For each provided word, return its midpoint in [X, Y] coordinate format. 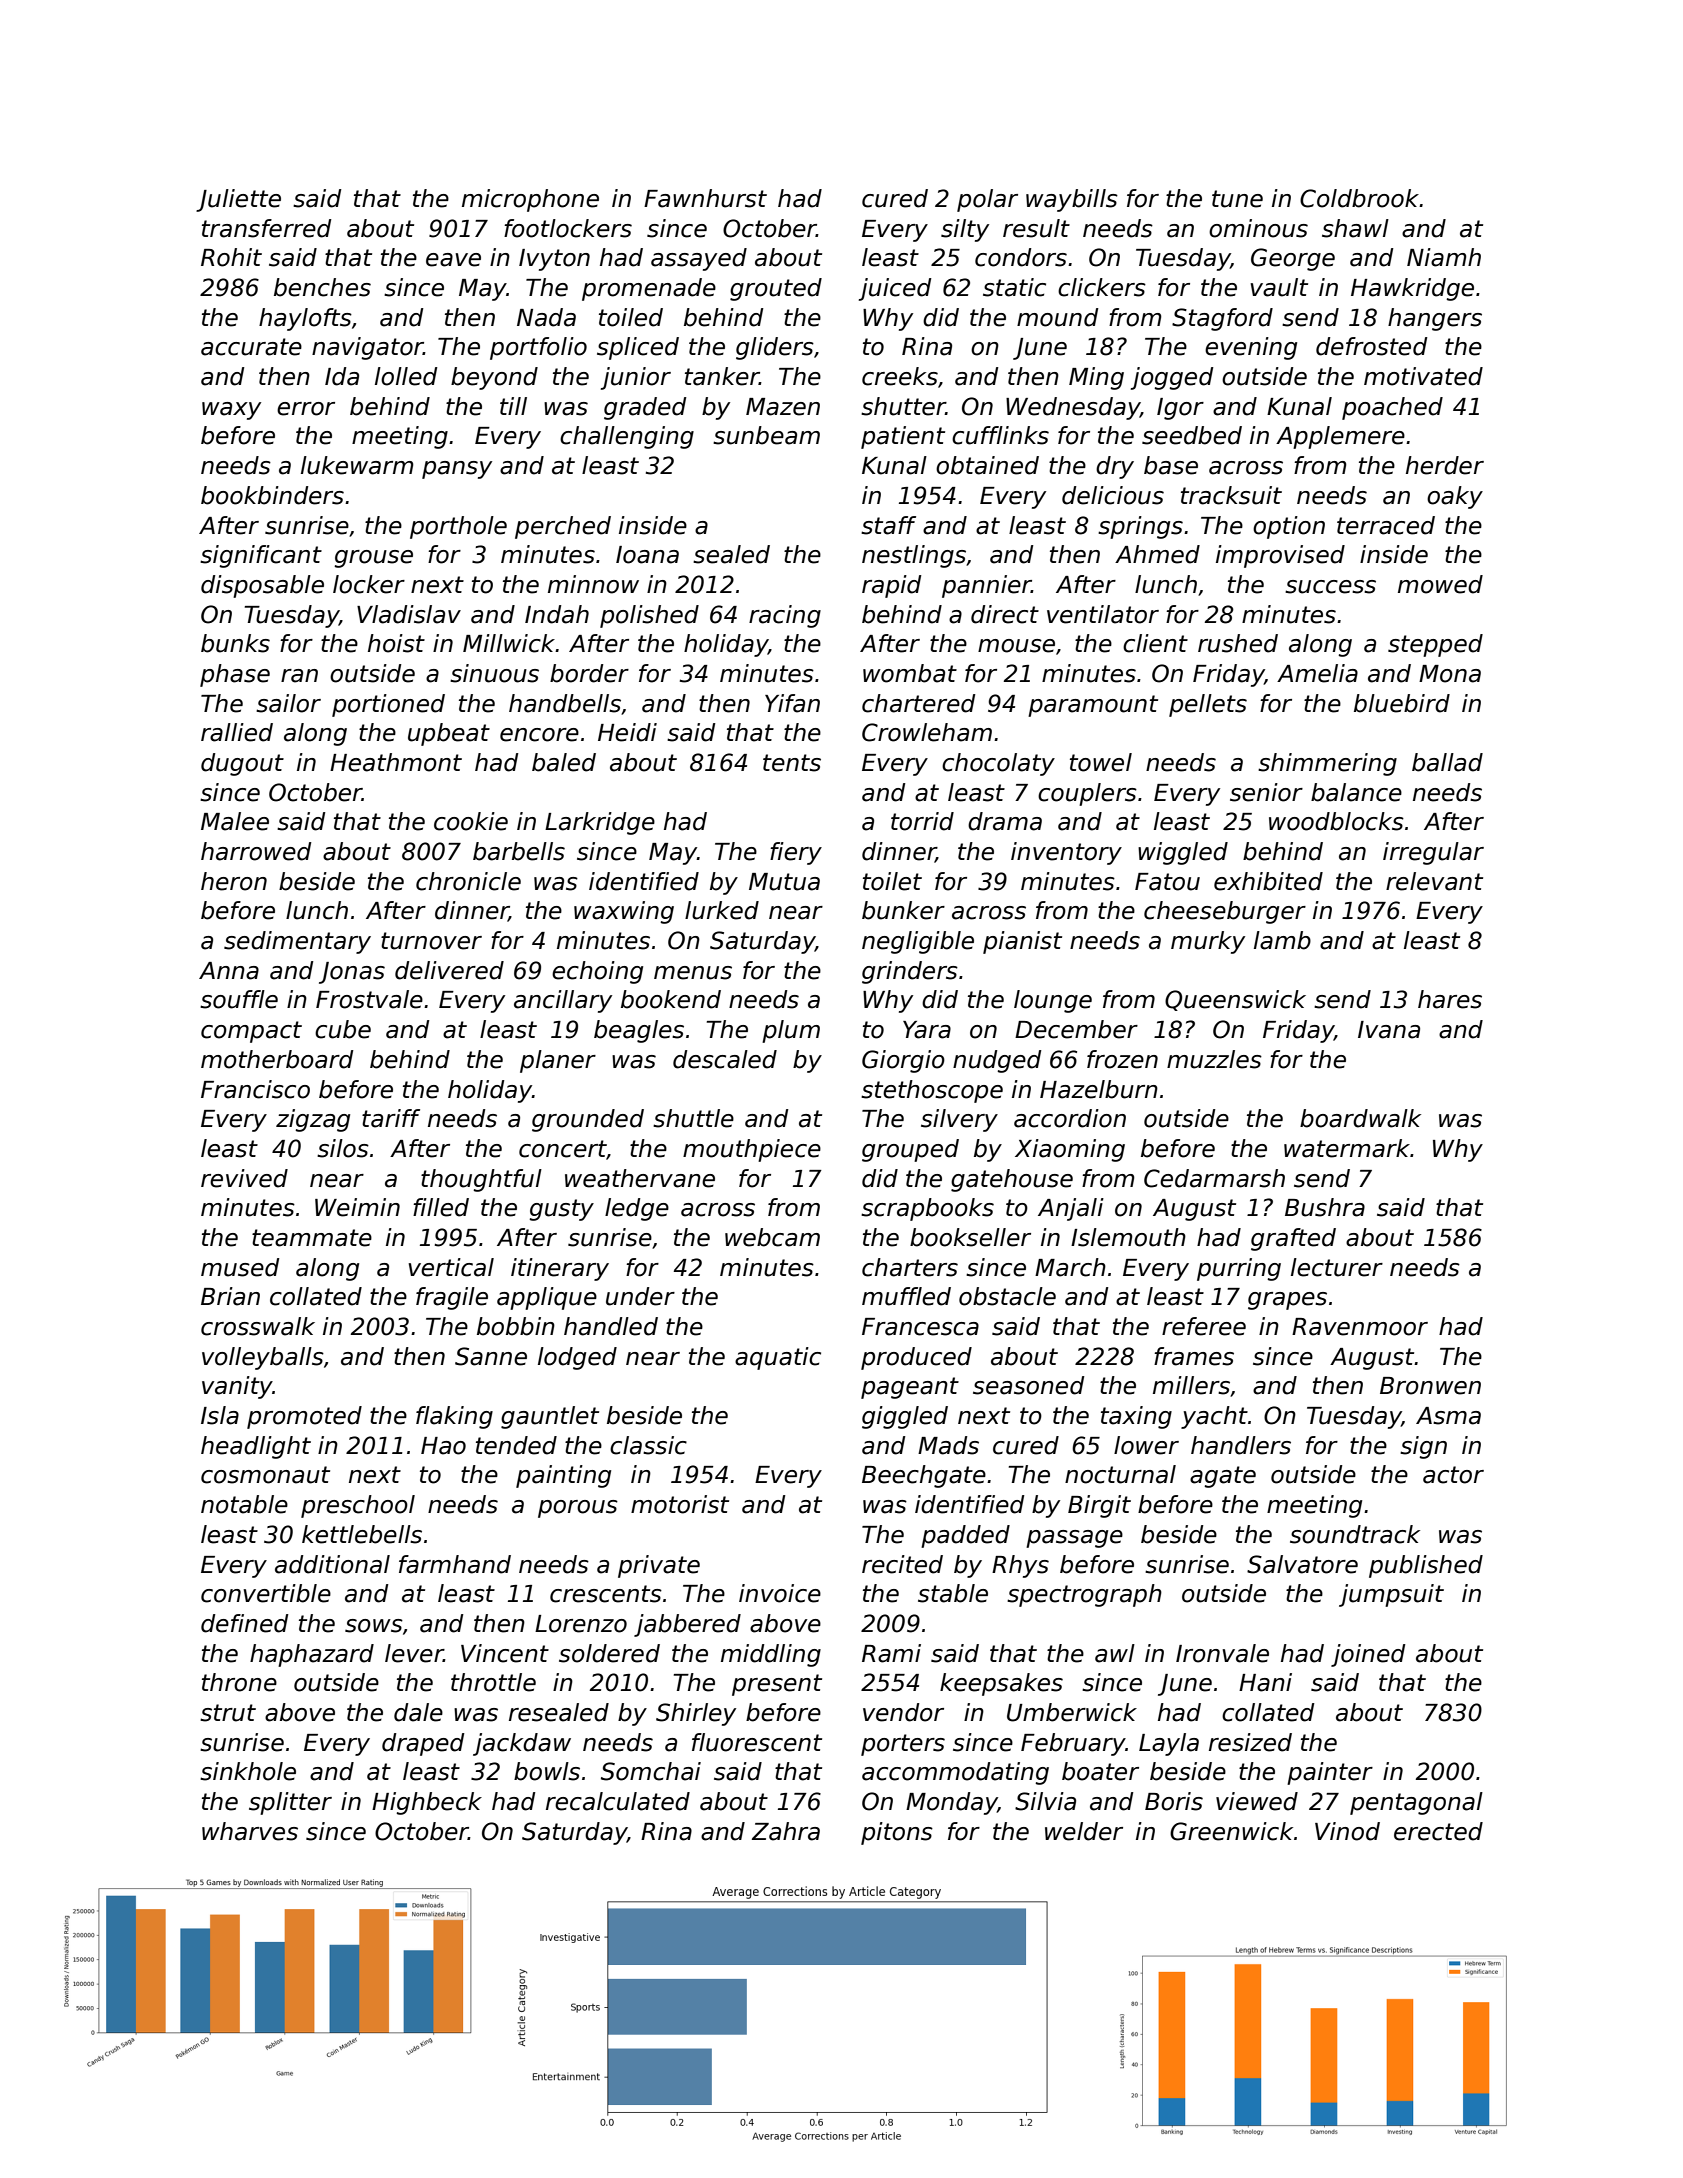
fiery [796, 853]
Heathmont [396, 762]
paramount [1093, 706]
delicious [1113, 495]
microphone [530, 200]
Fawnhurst [705, 198]
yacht [1214, 1417]
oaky [1455, 497]
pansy [457, 470]
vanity [237, 1387]
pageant [910, 1388]
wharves [250, 1831]
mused [240, 1267]
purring [1239, 1269]
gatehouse [1012, 1180]
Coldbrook [1359, 198]
